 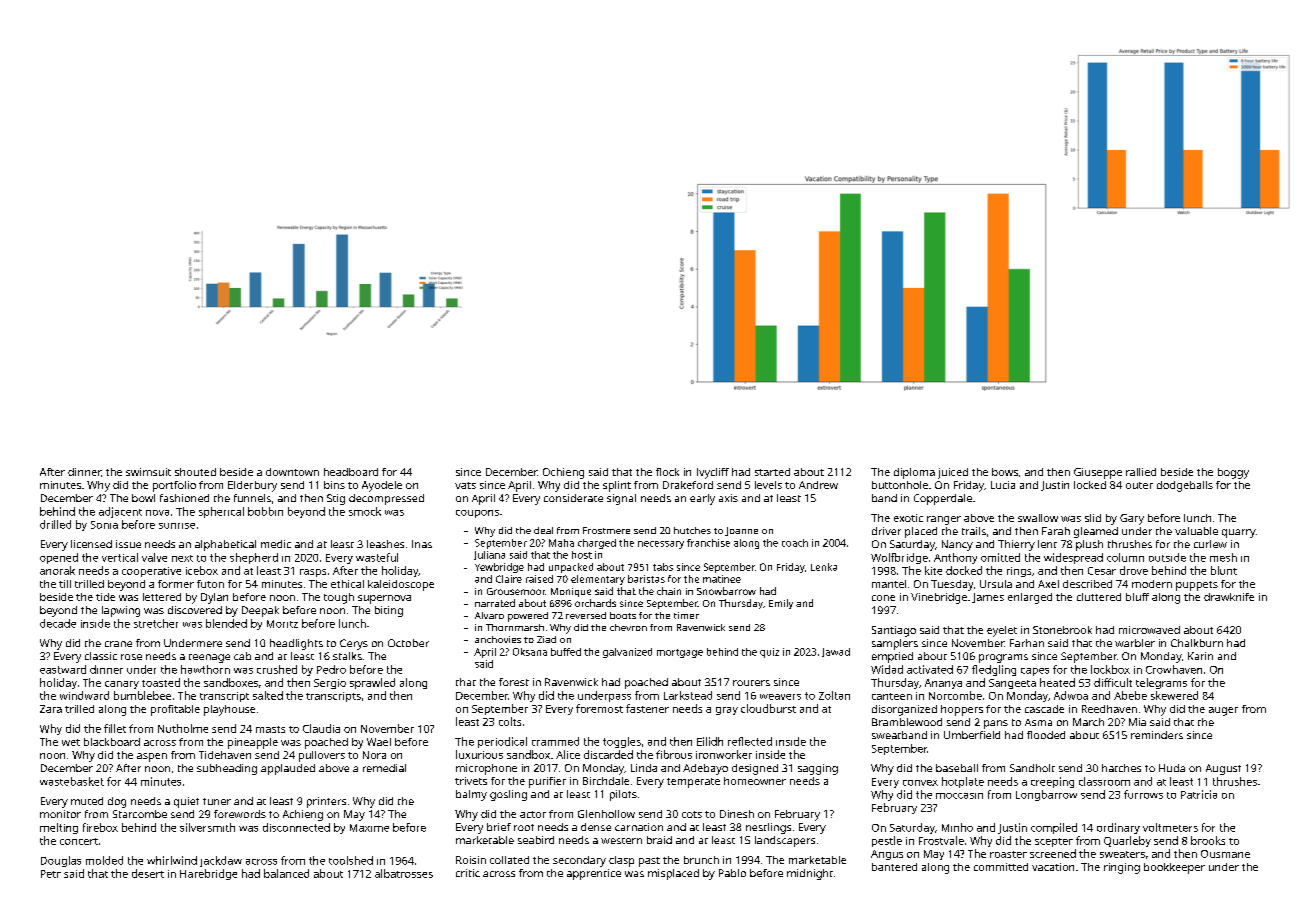 I want to click on desert, so click(x=148, y=873).
